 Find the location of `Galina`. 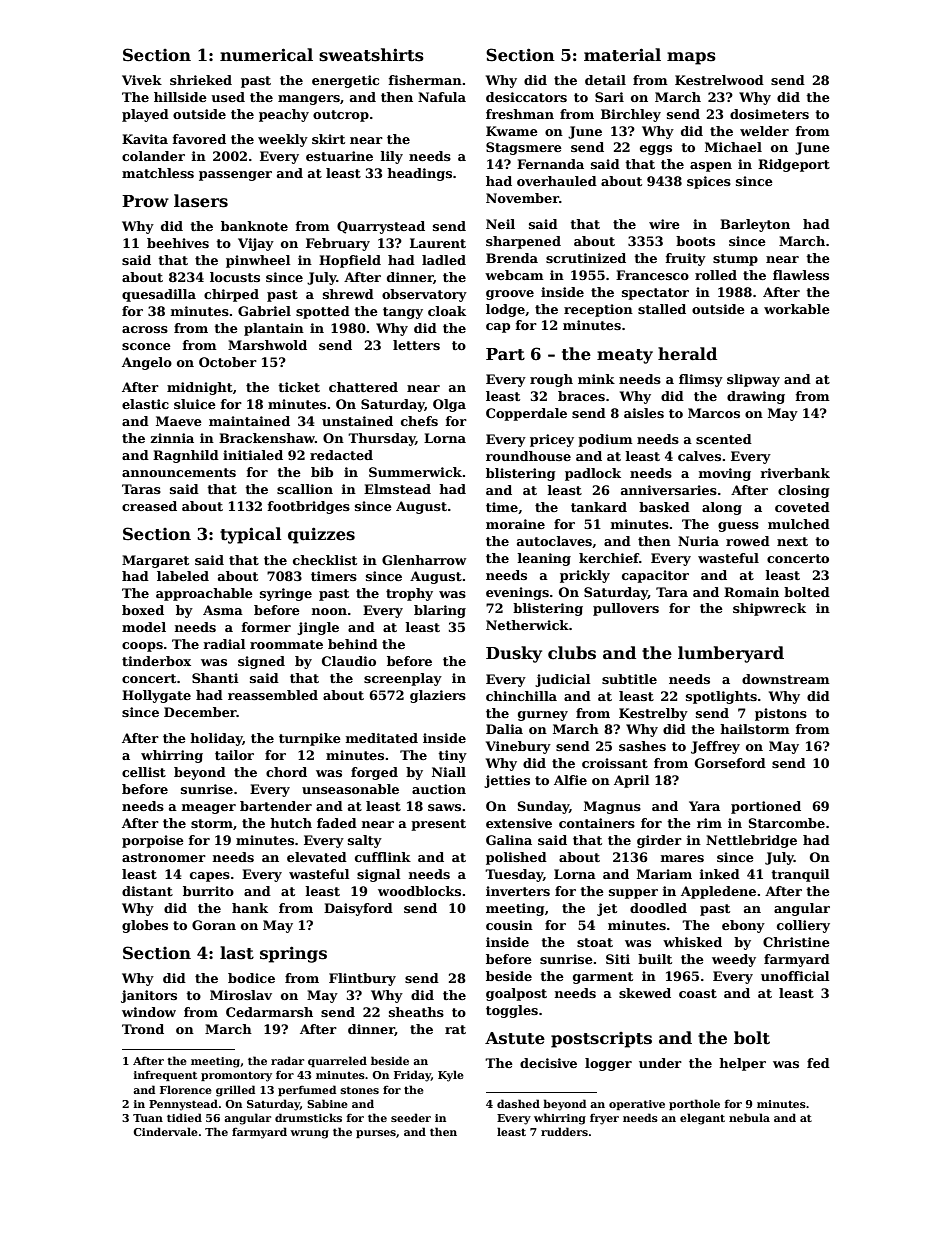

Galina is located at coordinates (509, 840).
